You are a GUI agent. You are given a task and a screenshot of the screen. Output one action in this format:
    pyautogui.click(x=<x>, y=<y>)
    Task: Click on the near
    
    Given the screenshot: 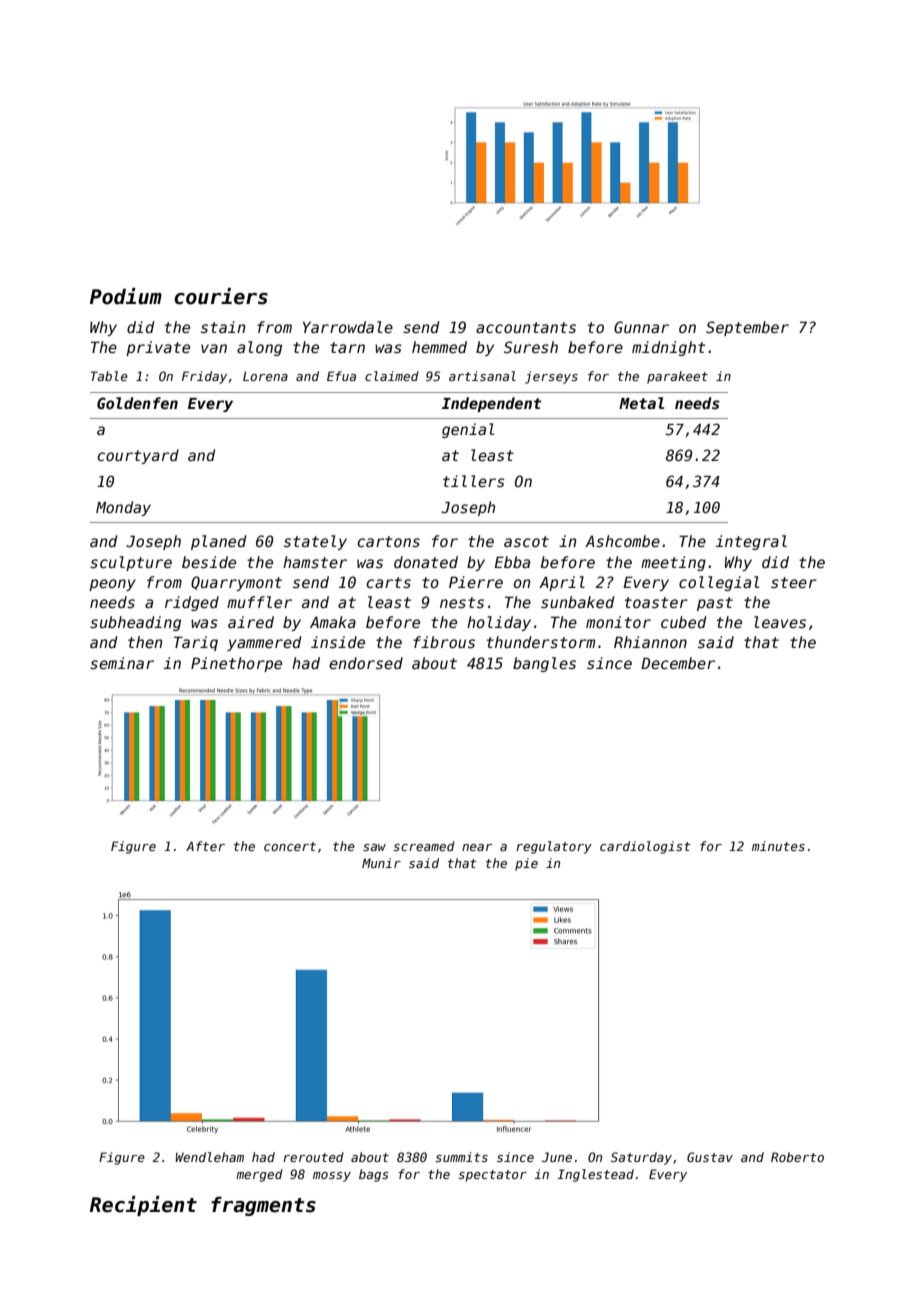 What is the action you would take?
    pyautogui.click(x=477, y=847)
